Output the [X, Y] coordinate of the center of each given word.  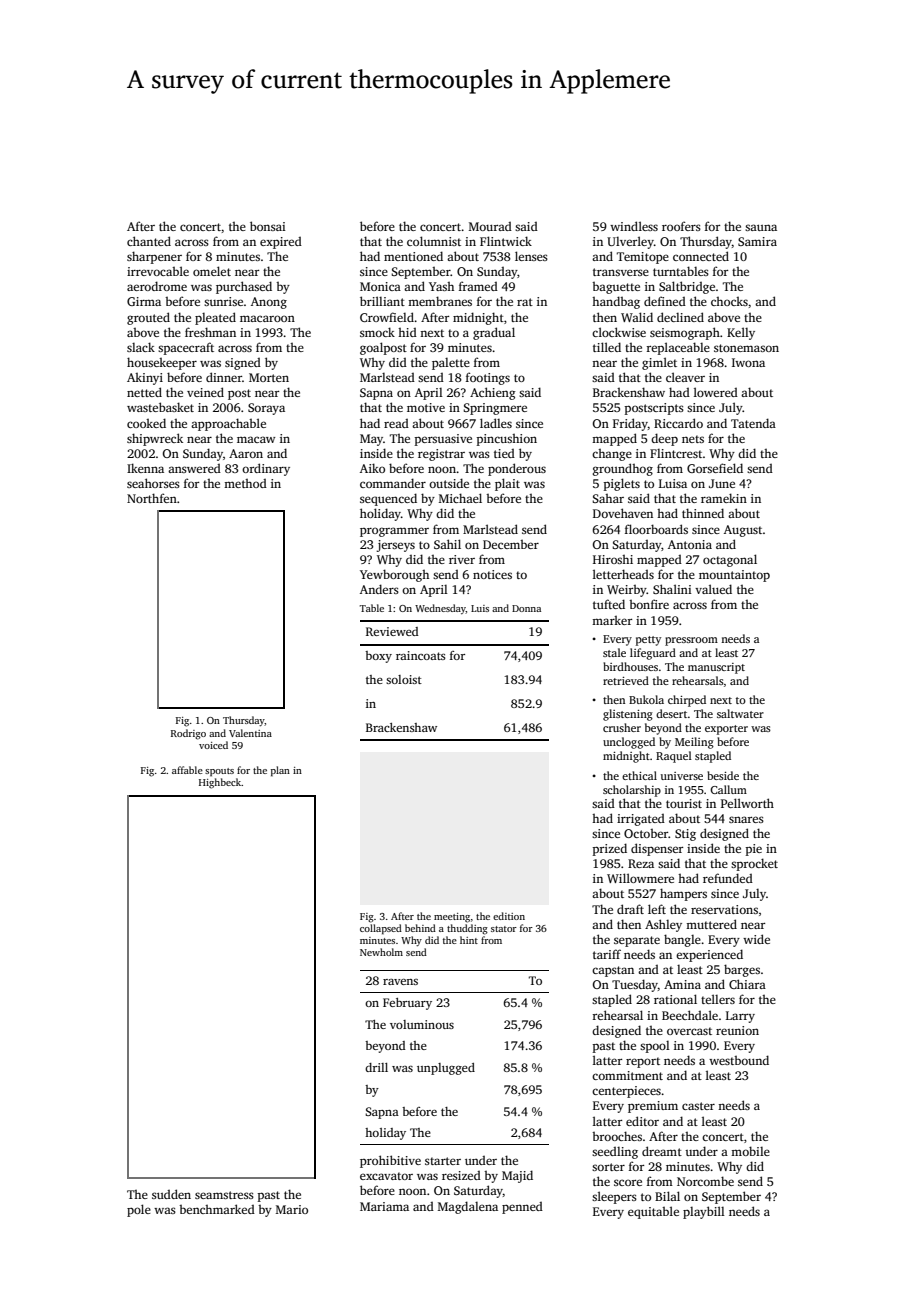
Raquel [674, 757]
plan [280, 771]
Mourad [490, 226]
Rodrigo [188, 734]
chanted [149, 241]
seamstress [224, 1195]
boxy [378, 657]
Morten [269, 377]
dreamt [662, 1151]
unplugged [446, 1069]
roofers [681, 226]
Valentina [250, 733]
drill [376, 1067]
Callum [728, 789]
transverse [621, 272]
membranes [440, 301]
